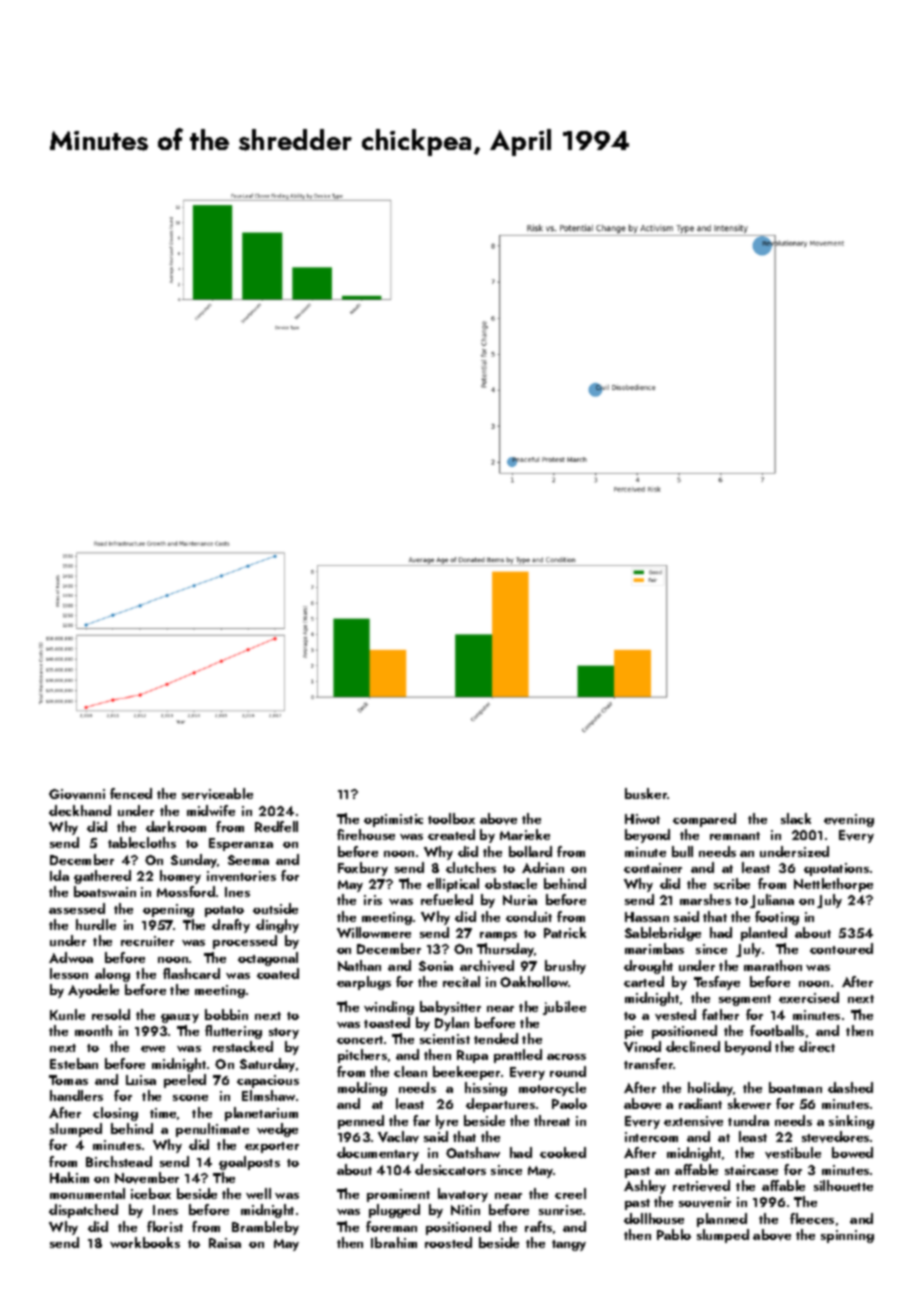 The image size is (924, 1308). Describe the element at coordinates (80, 810) in the screenshot. I see `deckhand` at that location.
